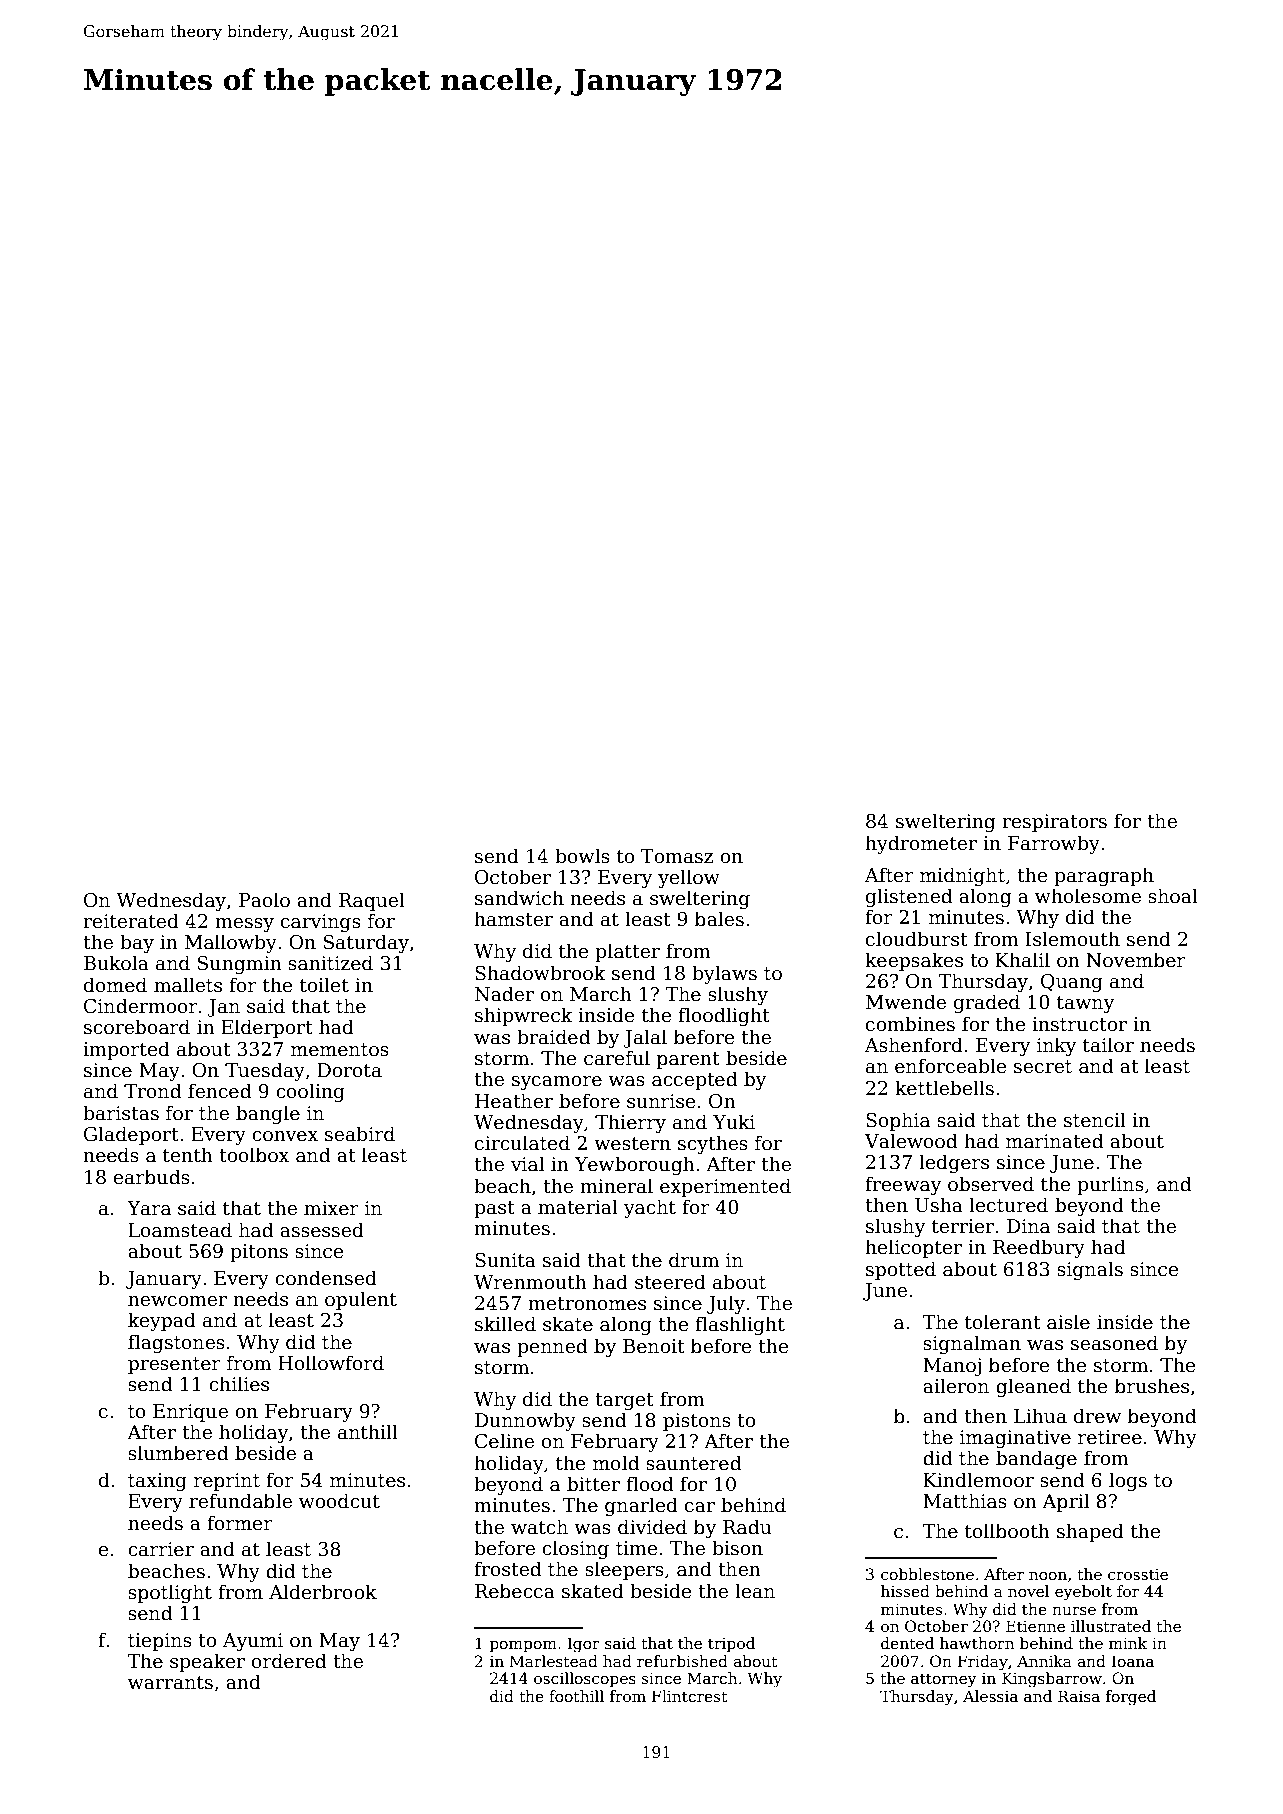 The height and width of the page is (1814, 1283). Describe the element at coordinates (689, 1696) in the page. I see `Flintcrest` at that location.
